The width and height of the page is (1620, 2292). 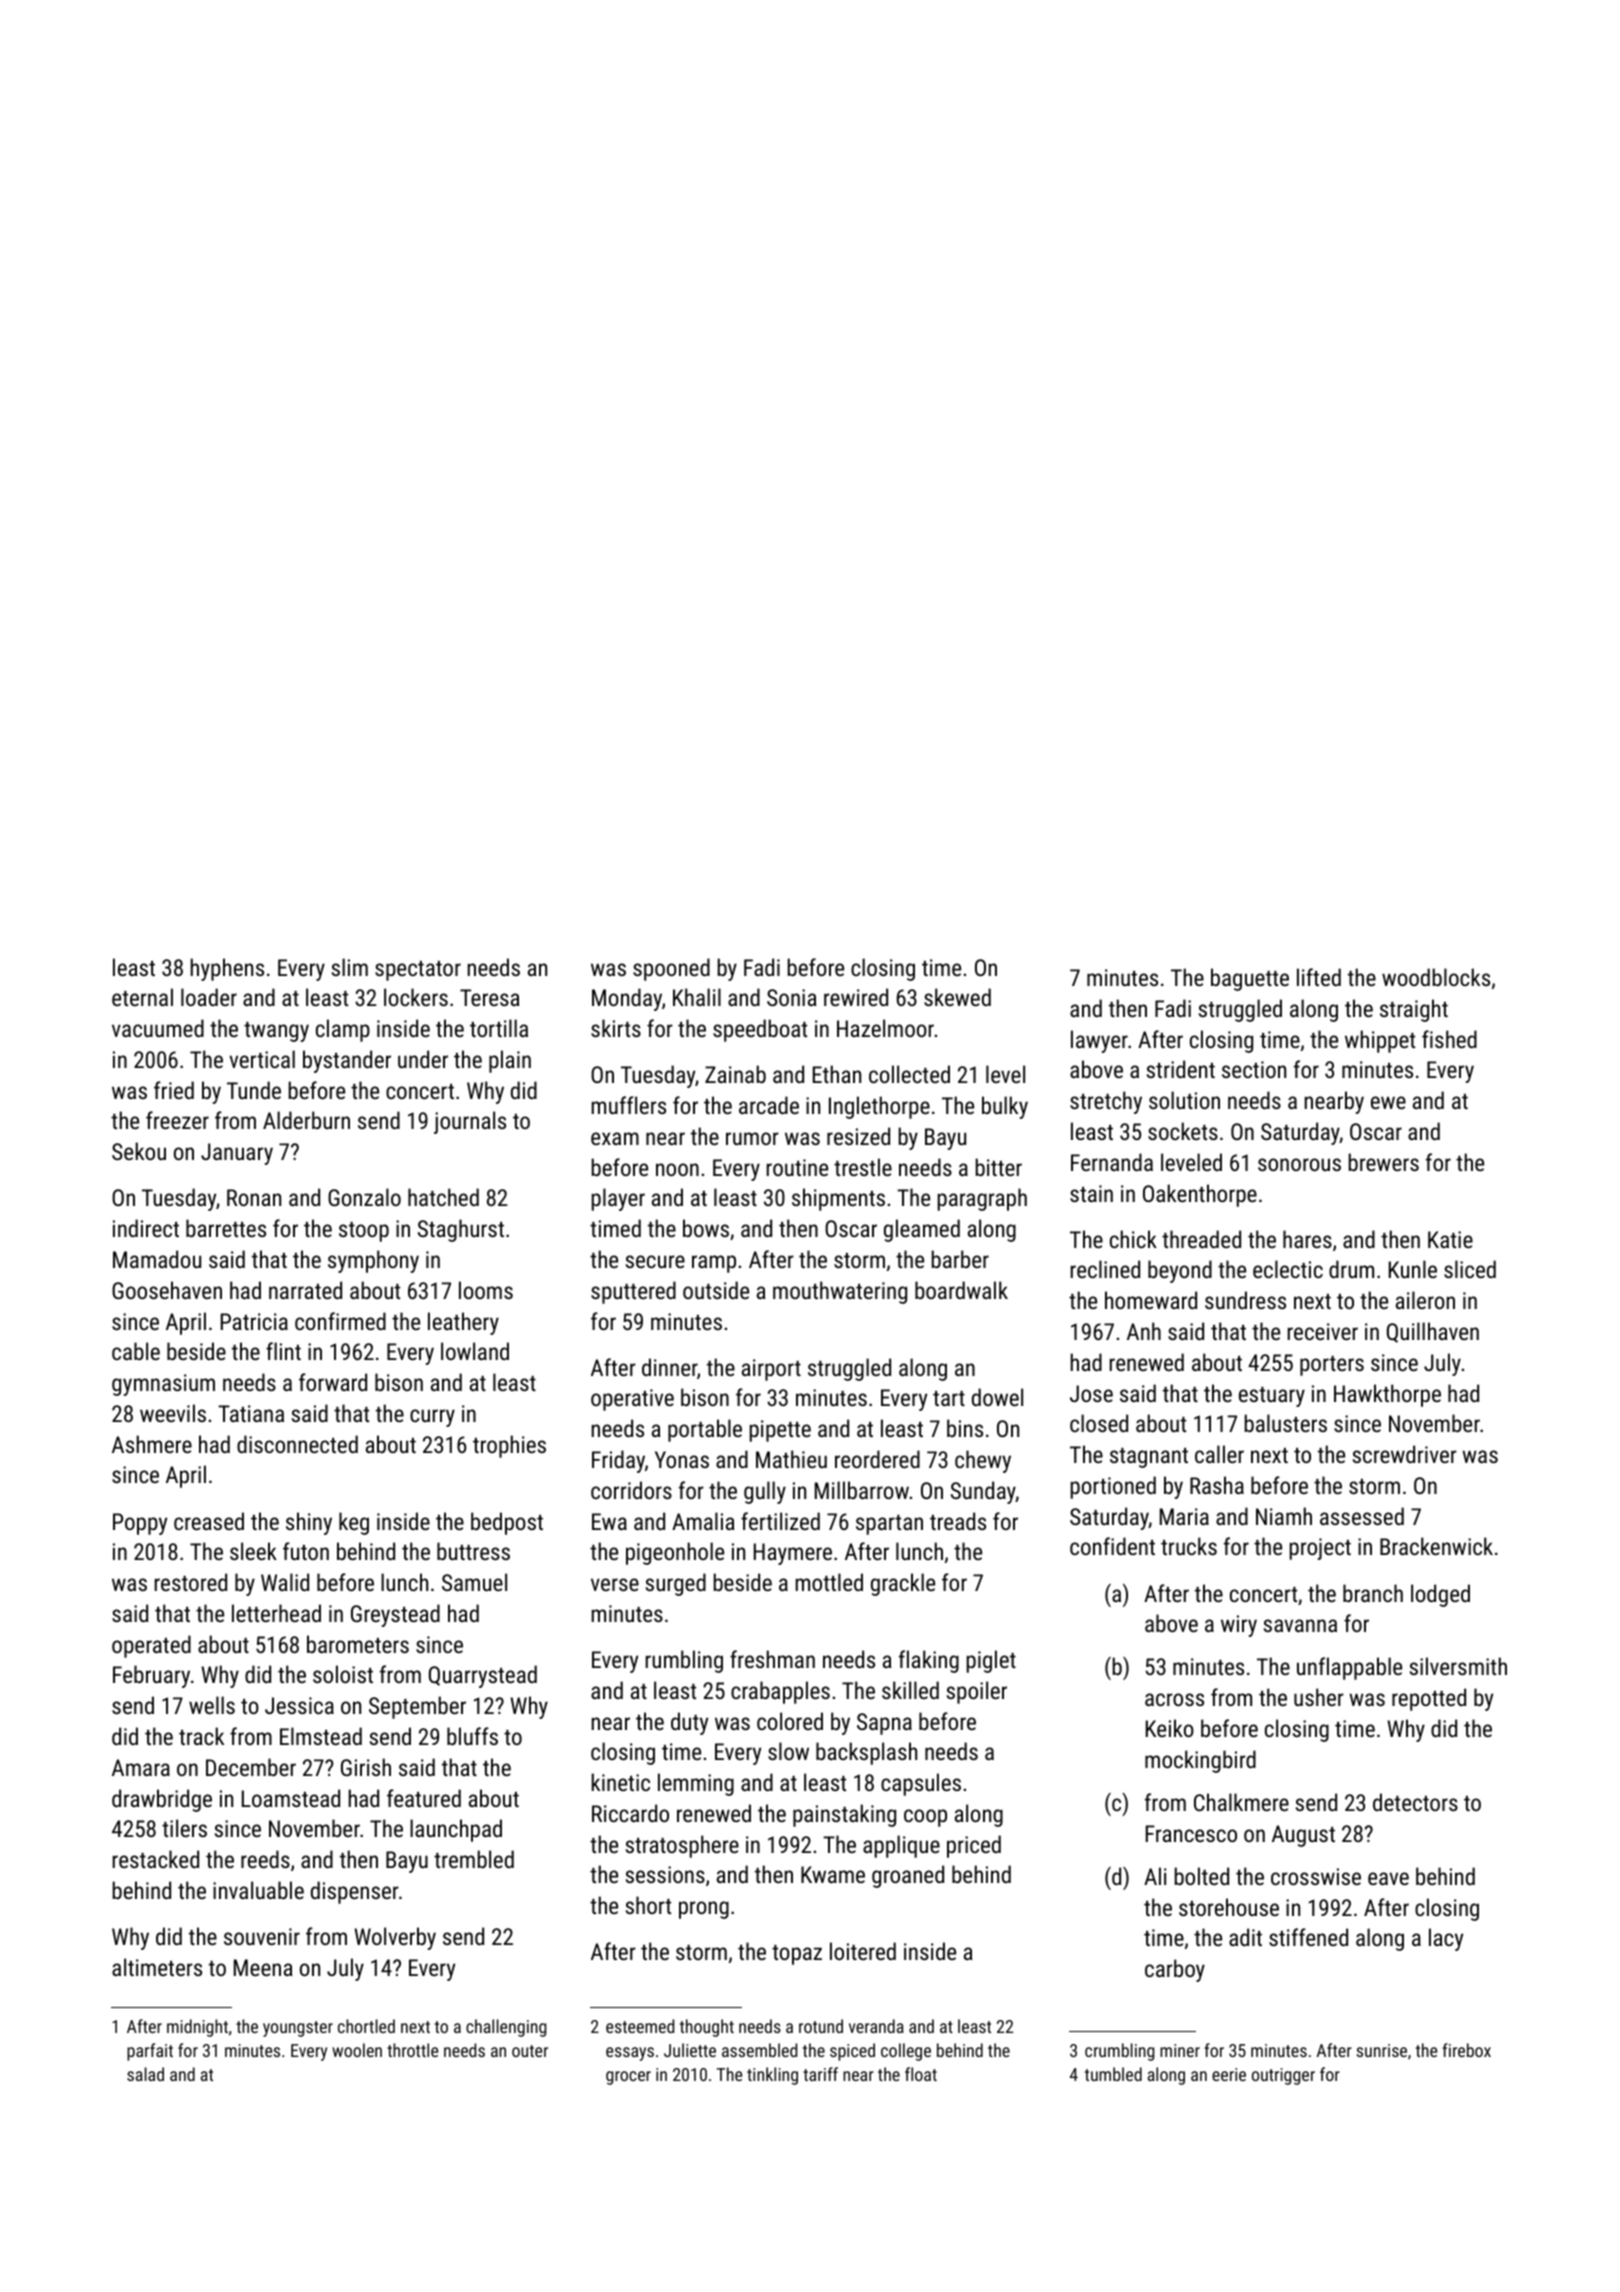 I want to click on fished, so click(x=1449, y=1039).
